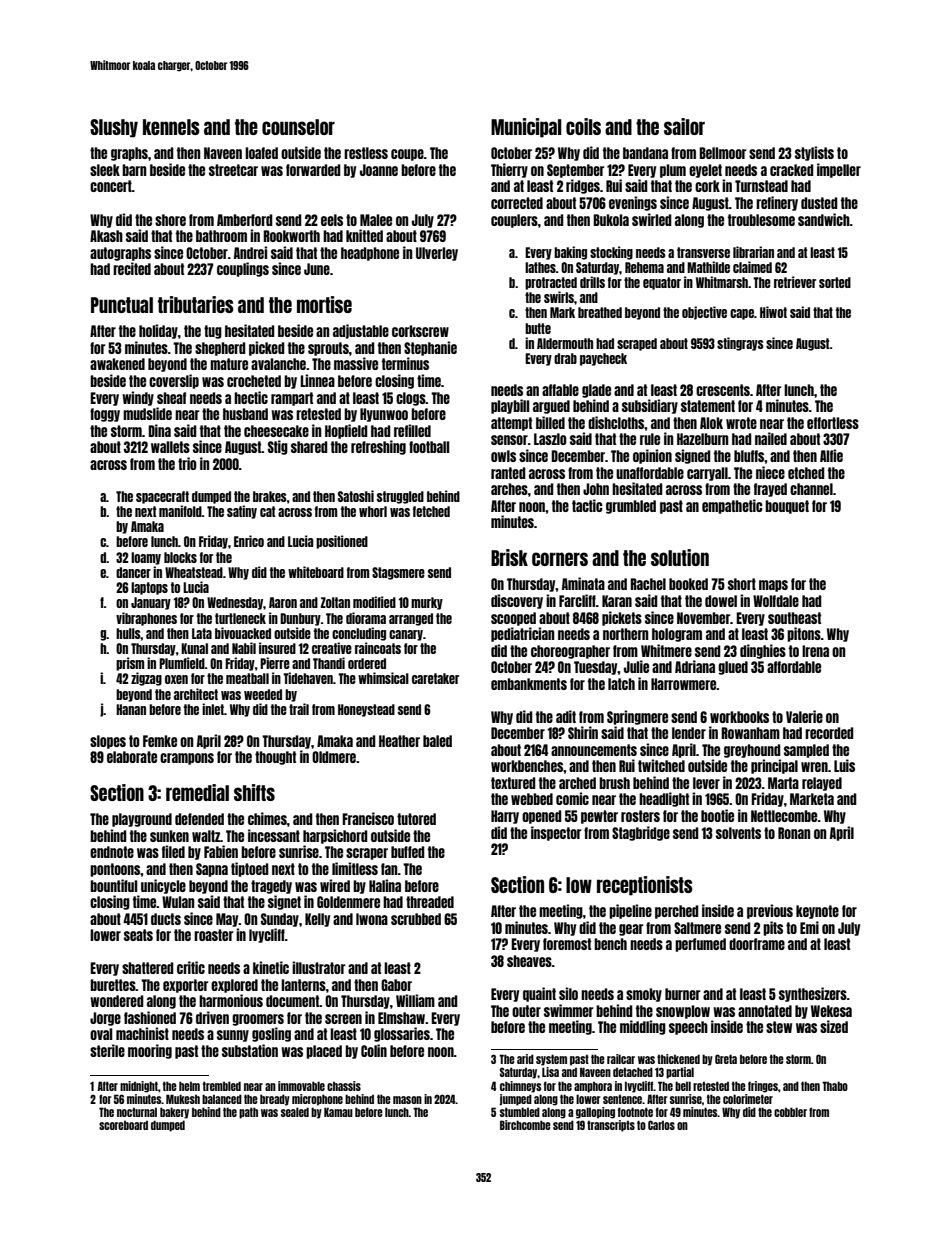 The width and height of the document is (952, 1233). I want to click on whimsical, so click(383, 678).
